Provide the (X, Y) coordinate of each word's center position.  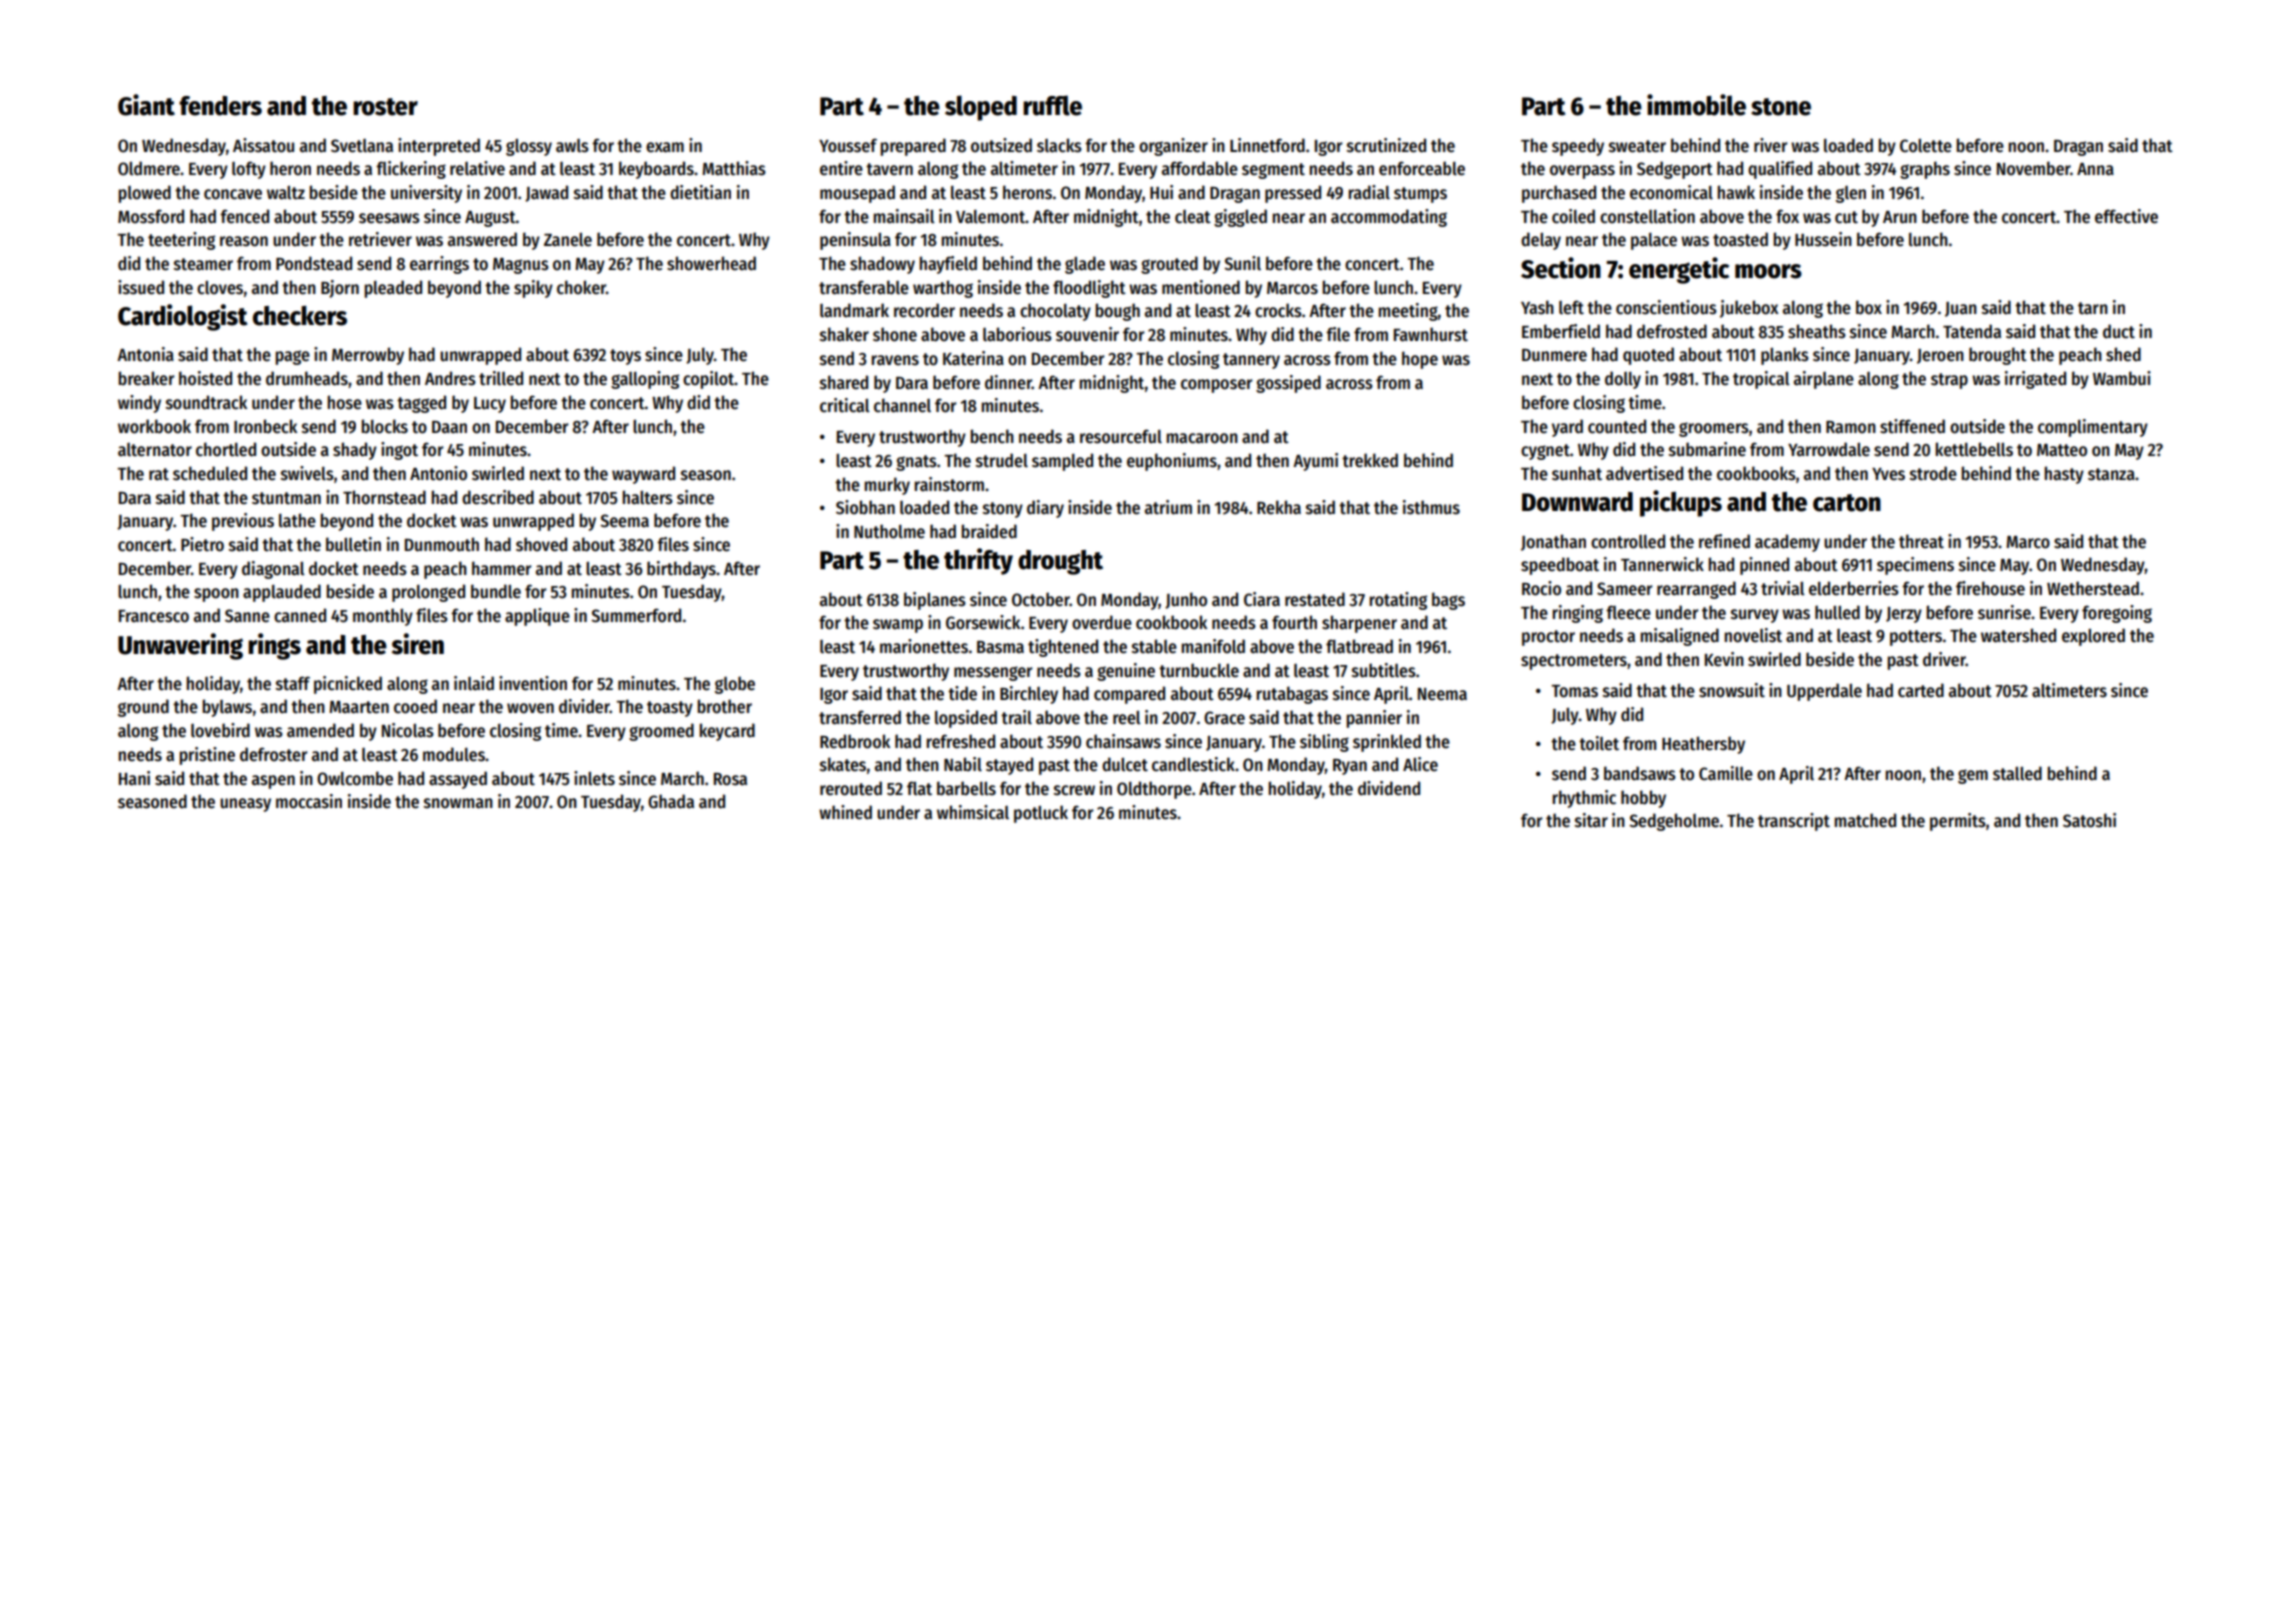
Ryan (1350, 767)
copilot (709, 380)
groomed (661, 732)
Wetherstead (2093, 588)
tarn (2093, 308)
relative (477, 168)
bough (1117, 312)
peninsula (855, 241)
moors (1768, 271)
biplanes (935, 601)
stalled (2017, 773)
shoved (541, 544)
